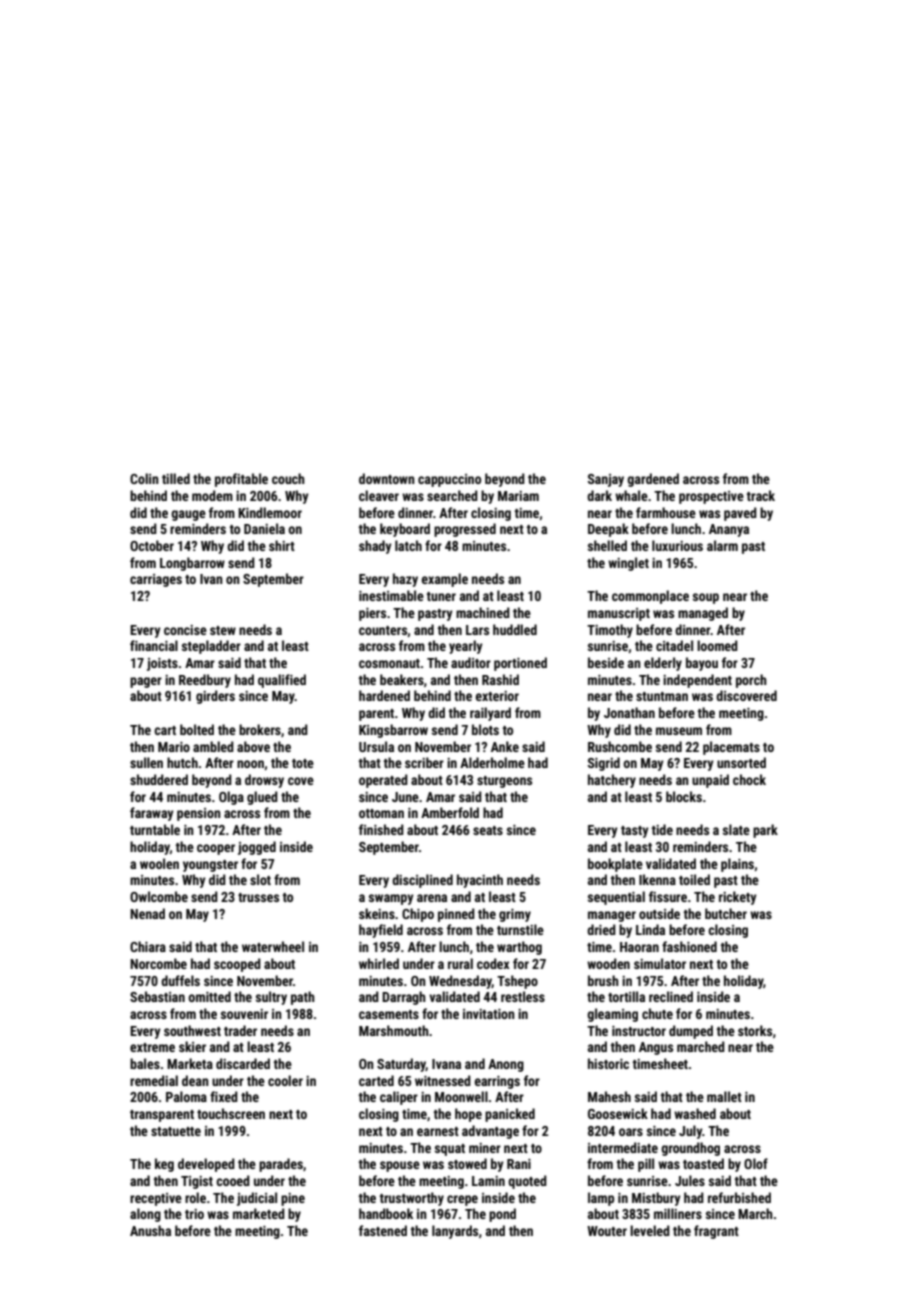 This screenshot has height=1316, width=908. Describe the element at coordinates (159, 779) in the screenshot. I see `shuddered` at that location.
